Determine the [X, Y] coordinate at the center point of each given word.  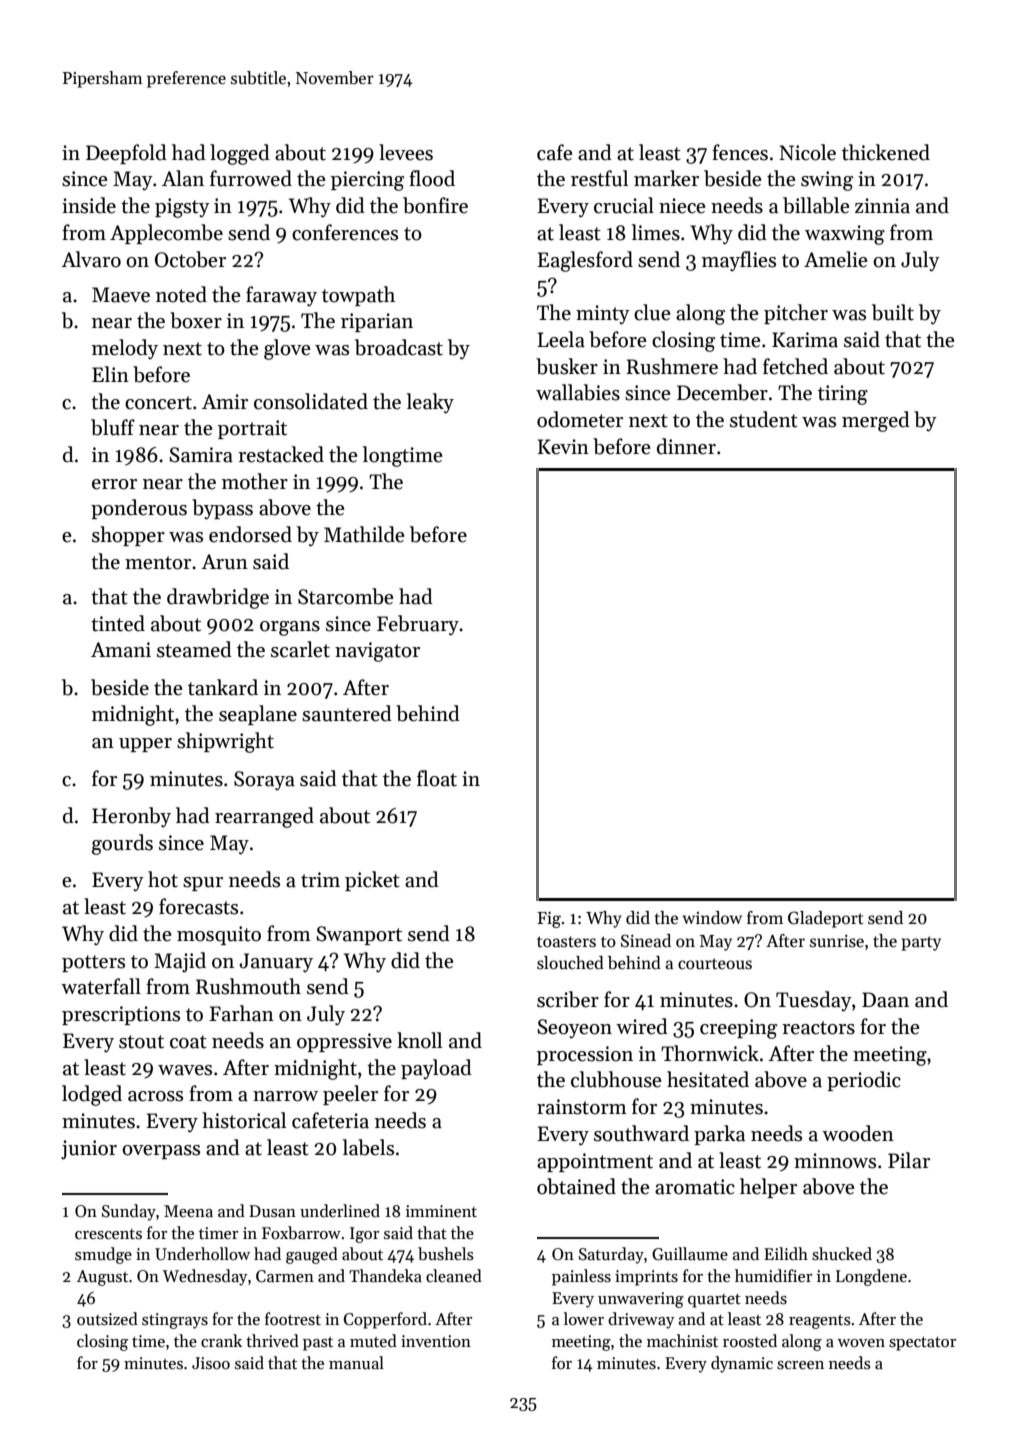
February [418, 625]
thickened [886, 152]
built [893, 312]
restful [599, 178]
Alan [183, 178]
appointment [595, 1162]
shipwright [225, 742]
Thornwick [710, 1053]
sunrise [837, 941]
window [712, 917]
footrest [293, 1319]
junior [89, 1150]
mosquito [219, 935]
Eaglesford [585, 261]
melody [125, 349]
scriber [568, 999]
